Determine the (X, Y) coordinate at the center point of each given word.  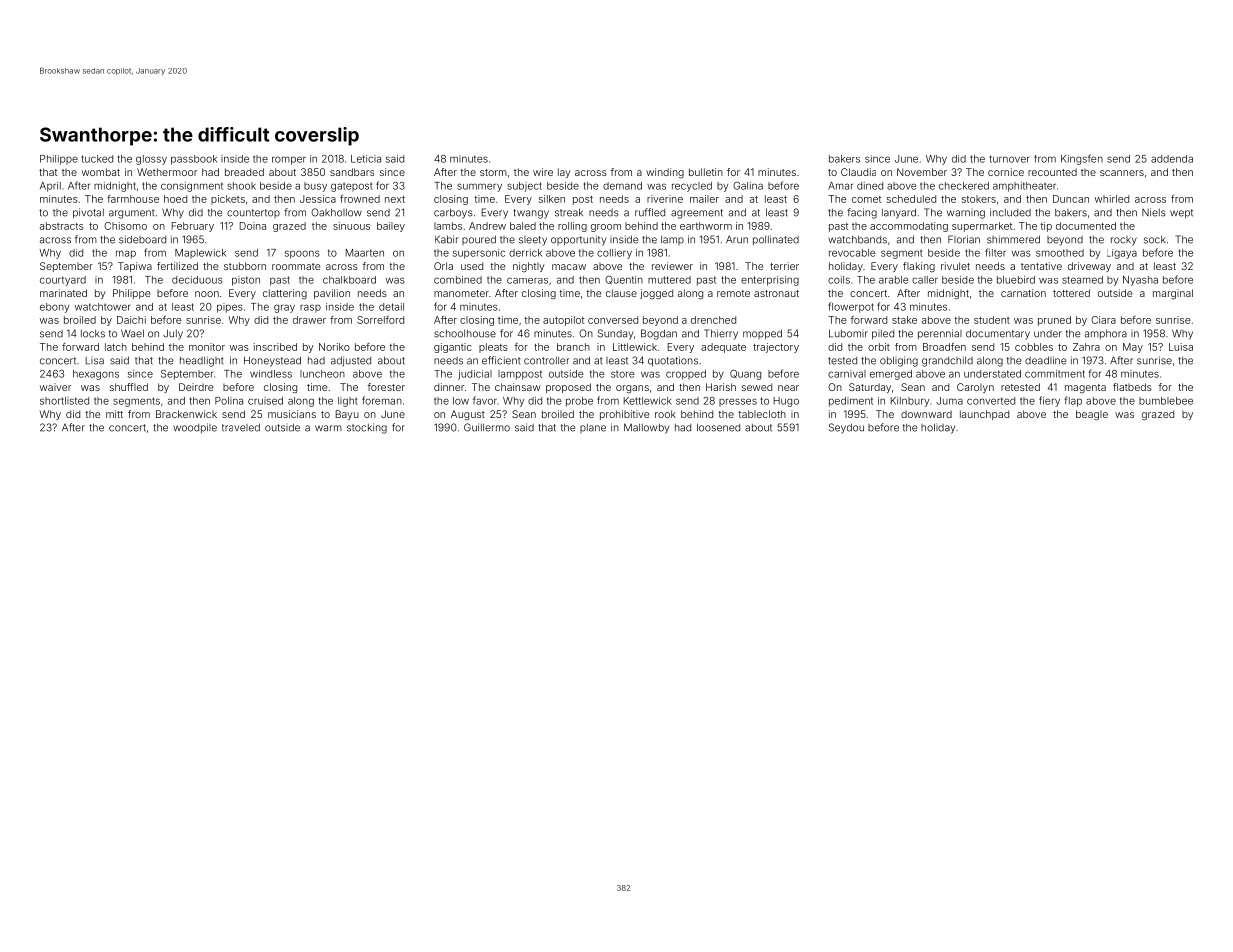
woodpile (195, 428)
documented (1086, 226)
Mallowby (646, 428)
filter (995, 252)
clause (621, 293)
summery (479, 187)
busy (315, 187)
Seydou (846, 428)
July (173, 334)
